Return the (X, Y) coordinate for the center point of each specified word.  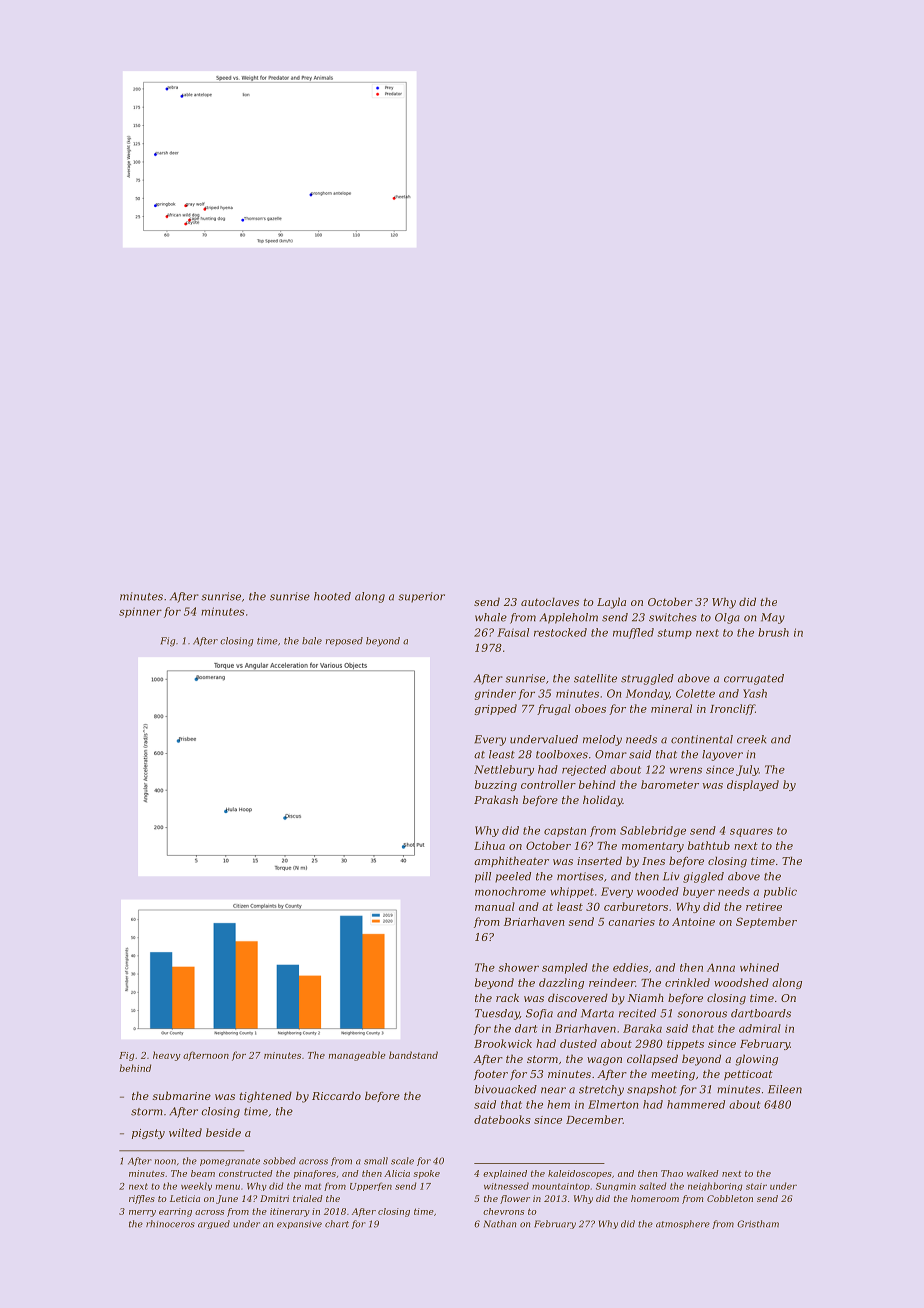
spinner (140, 612)
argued (214, 1224)
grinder (495, 694)
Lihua (489, 845)
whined (759, 967)
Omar (611, 754)
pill (483, 877)
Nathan (500, 1224)
